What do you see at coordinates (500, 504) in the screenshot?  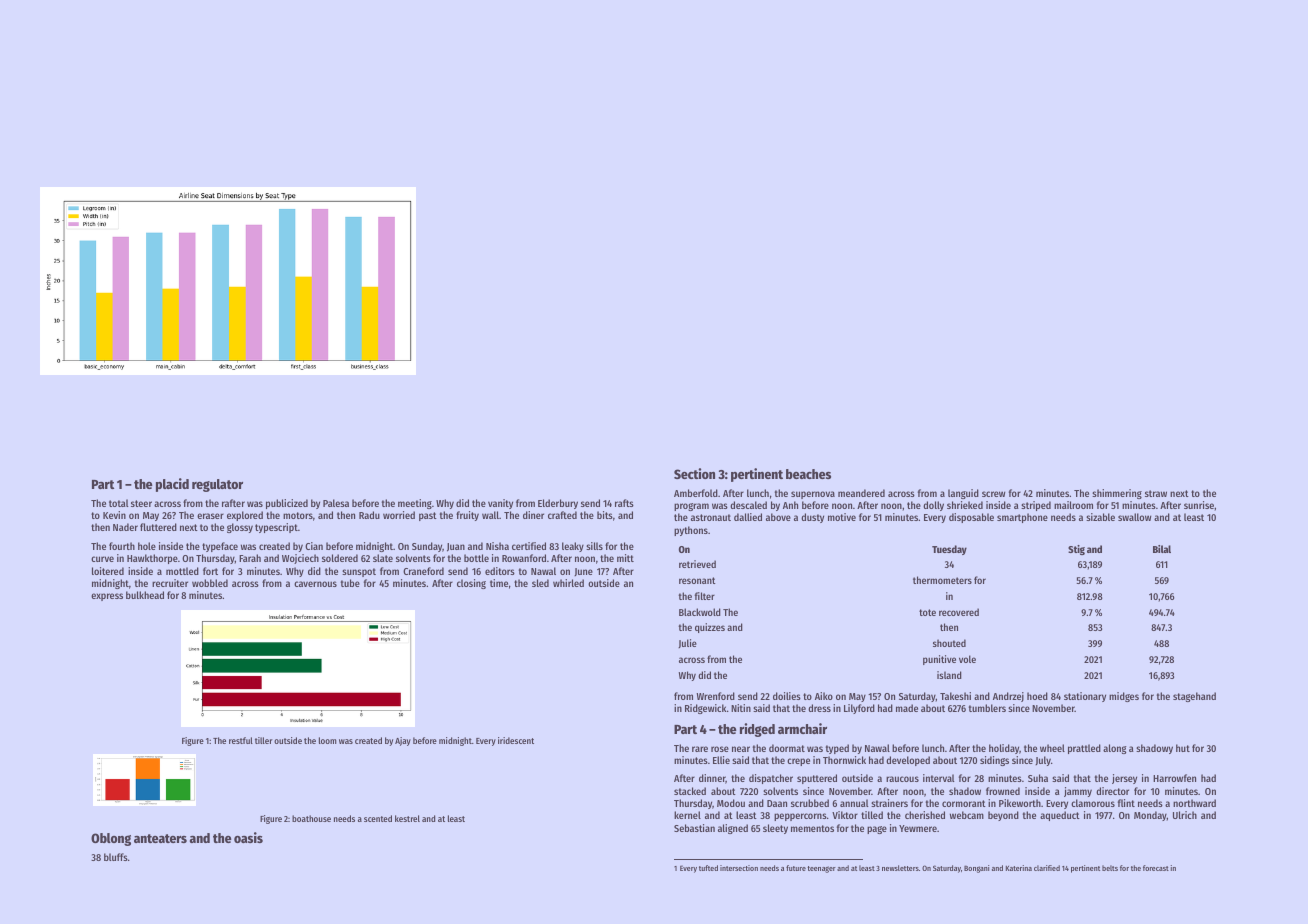 I see `vanity` at bounding box center [500, 504].
